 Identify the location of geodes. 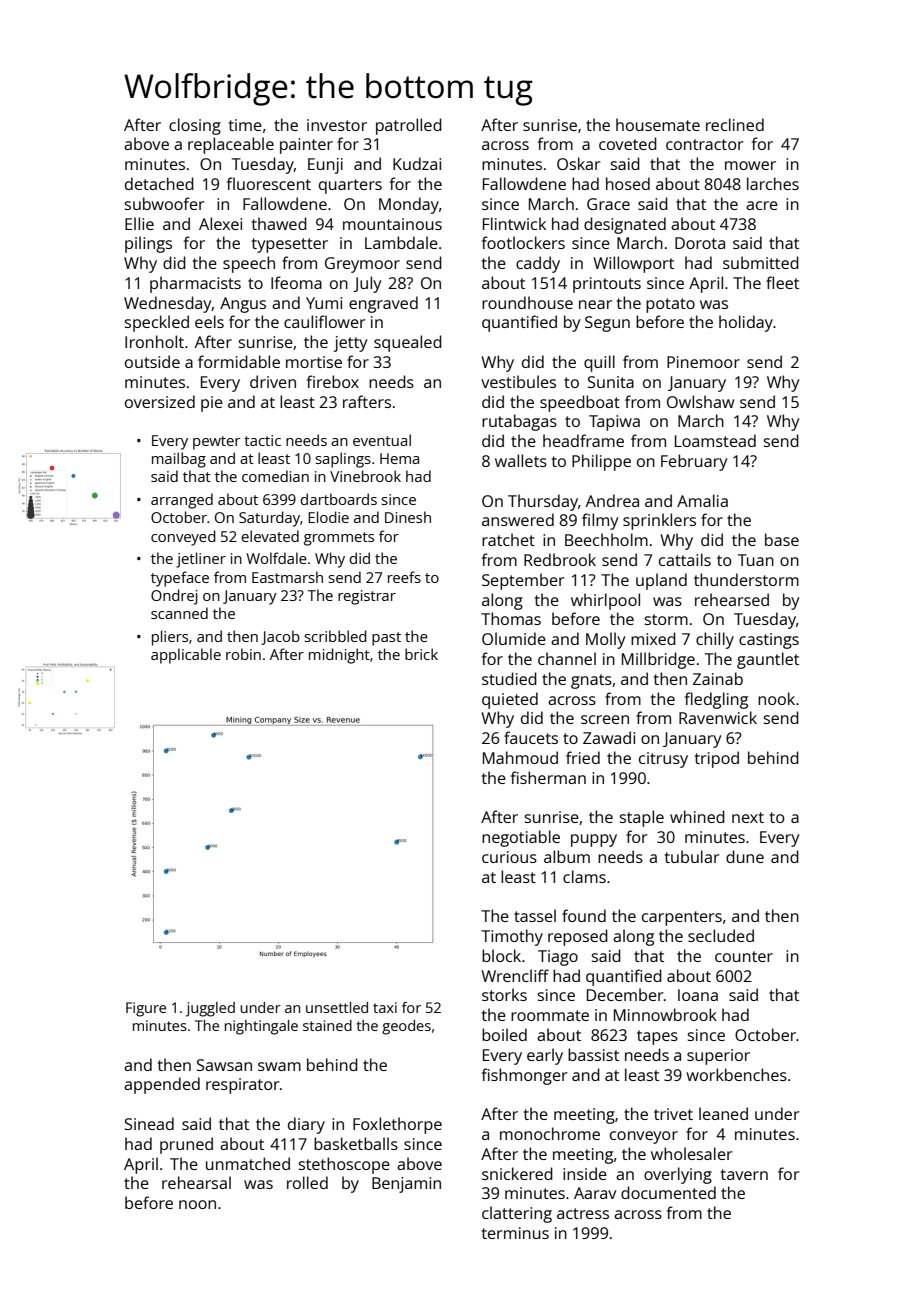
(406, 1027).
